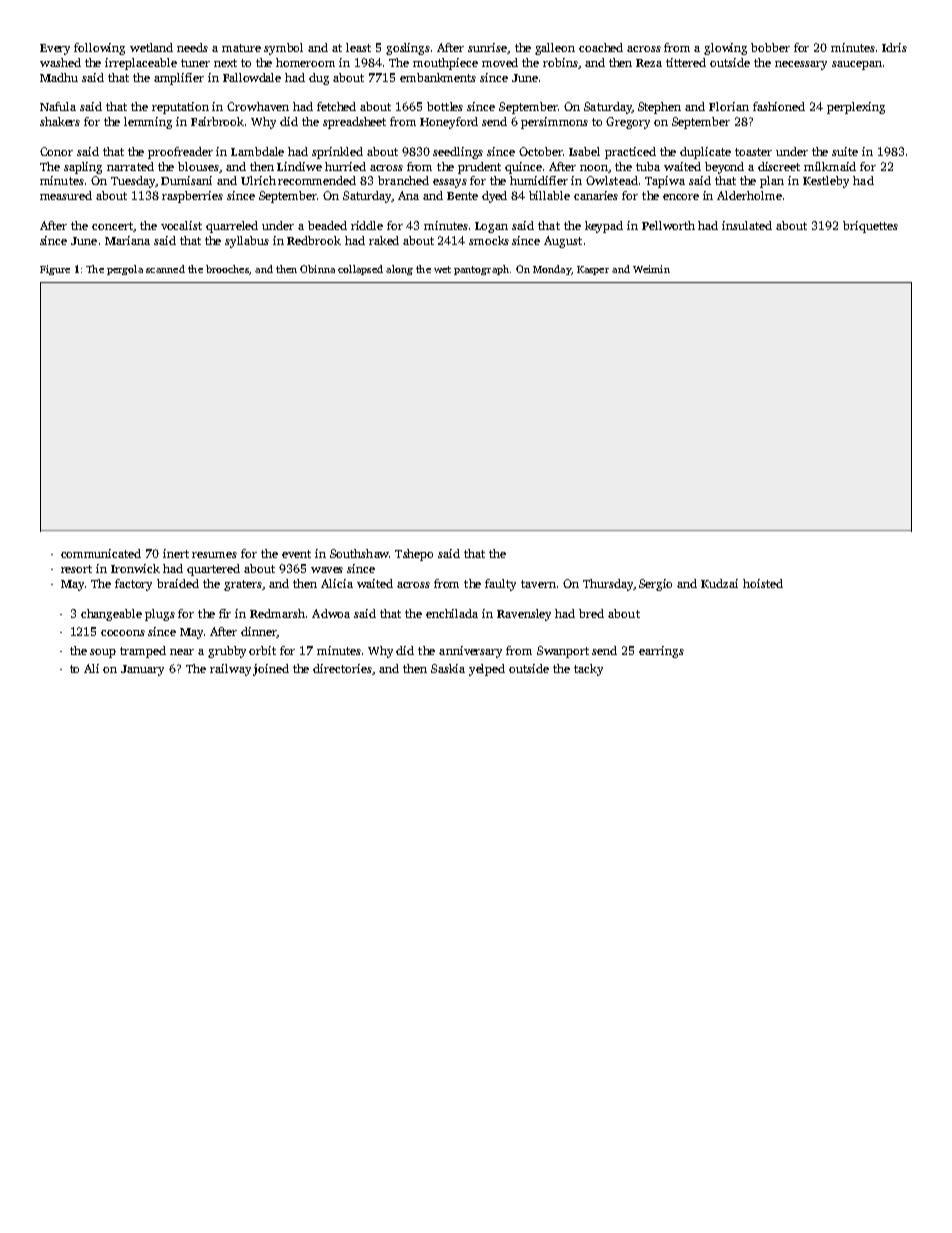  I want to click on hoisted, so click(763, 583).
